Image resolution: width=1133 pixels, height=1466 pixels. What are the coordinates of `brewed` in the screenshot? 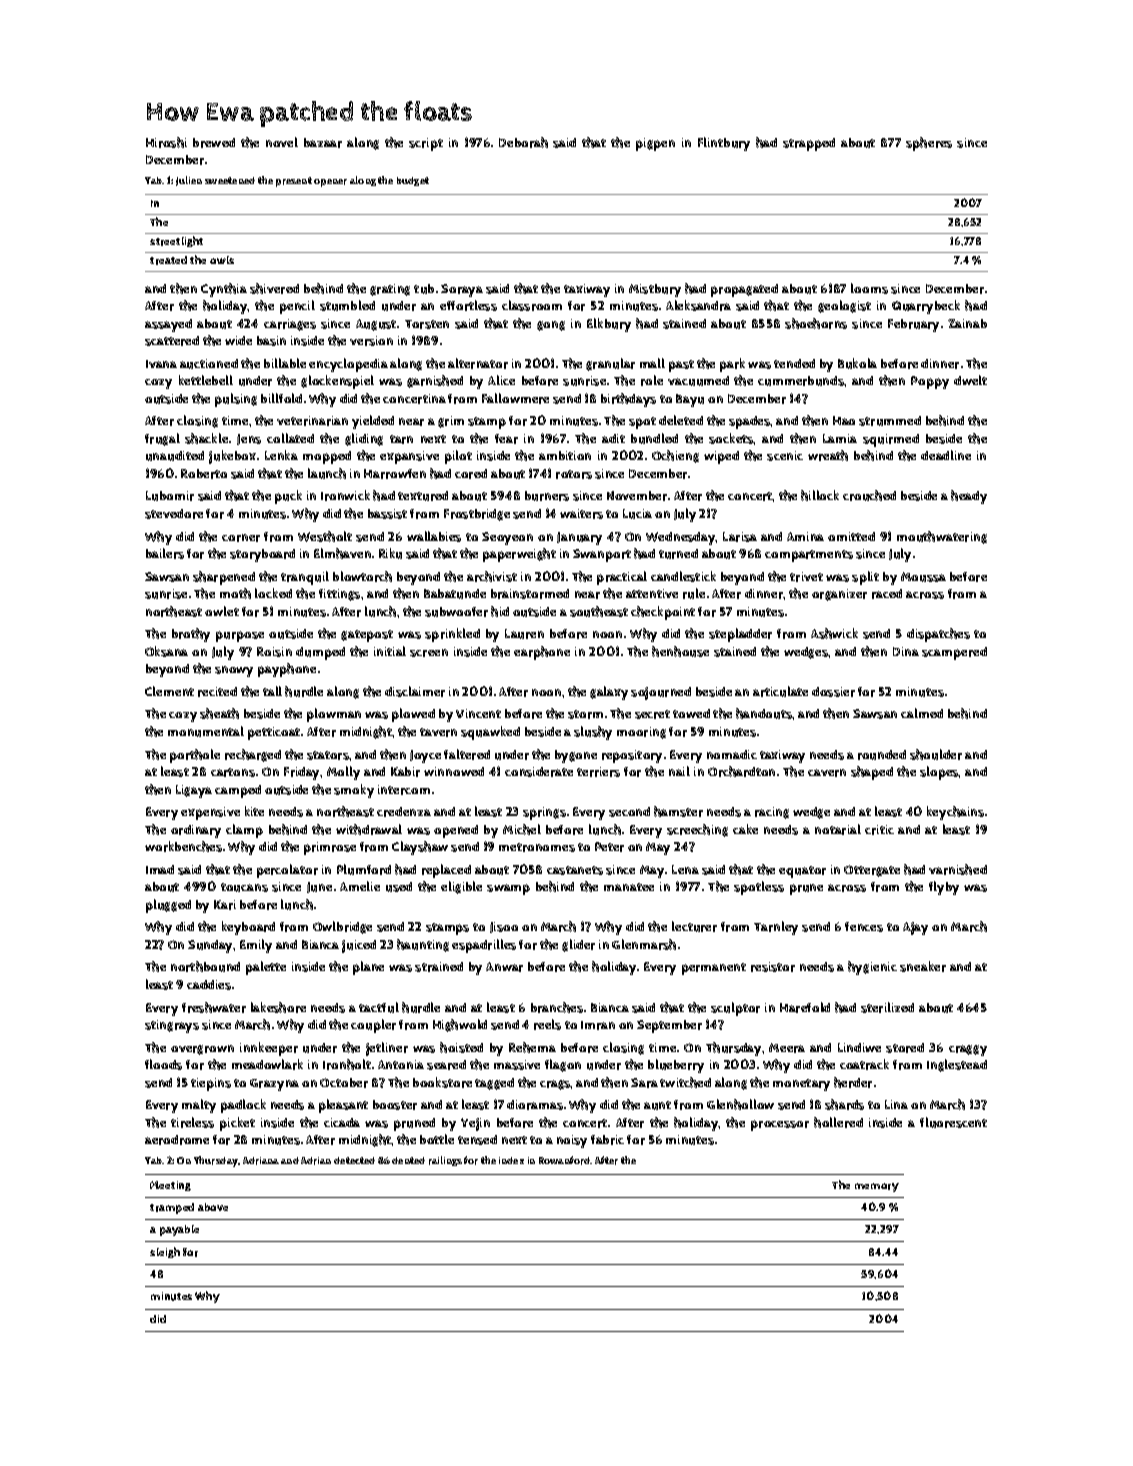 It's located at (214, 143).
